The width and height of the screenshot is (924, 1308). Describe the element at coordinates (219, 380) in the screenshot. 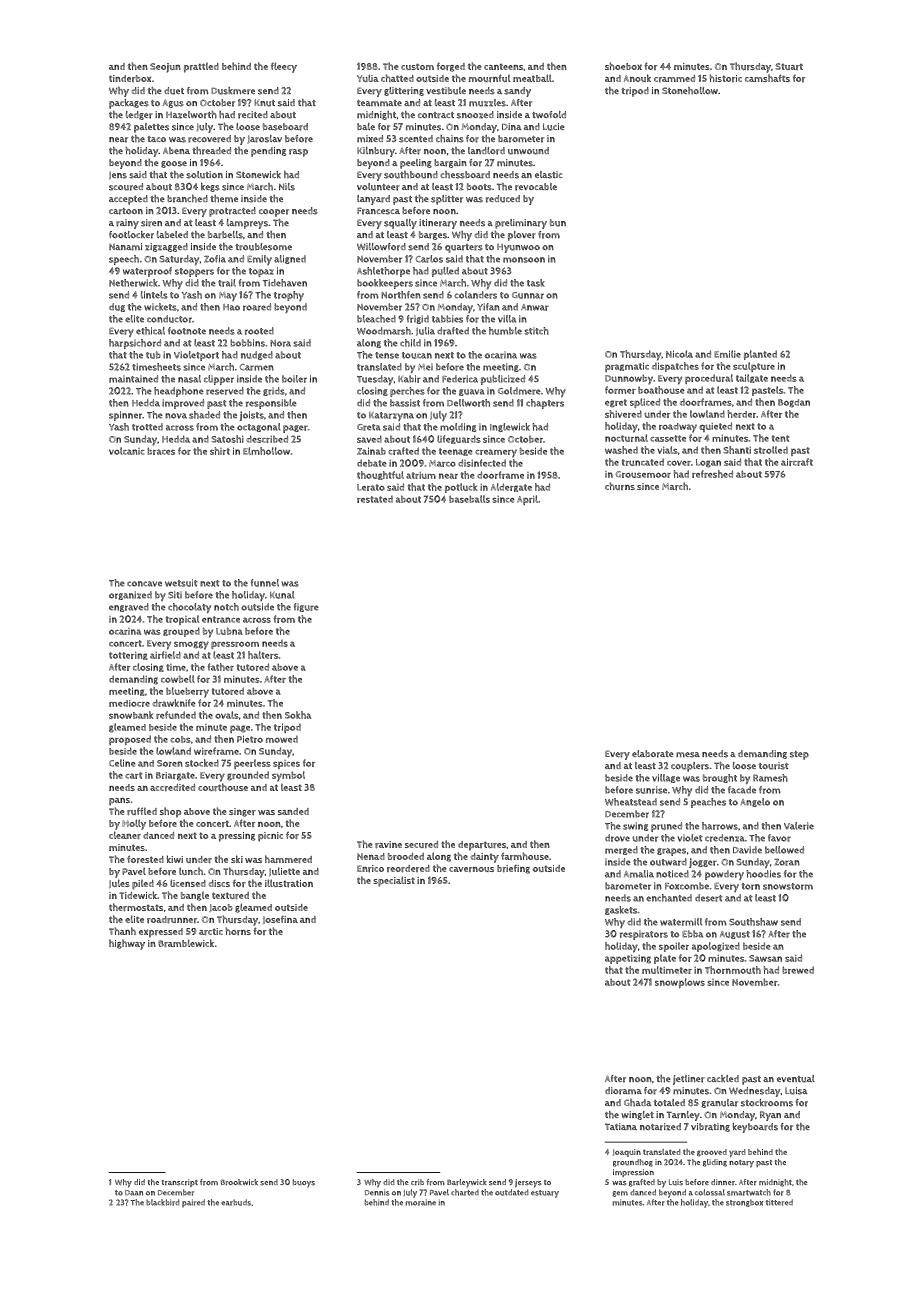

I see `clipper` at that location.
